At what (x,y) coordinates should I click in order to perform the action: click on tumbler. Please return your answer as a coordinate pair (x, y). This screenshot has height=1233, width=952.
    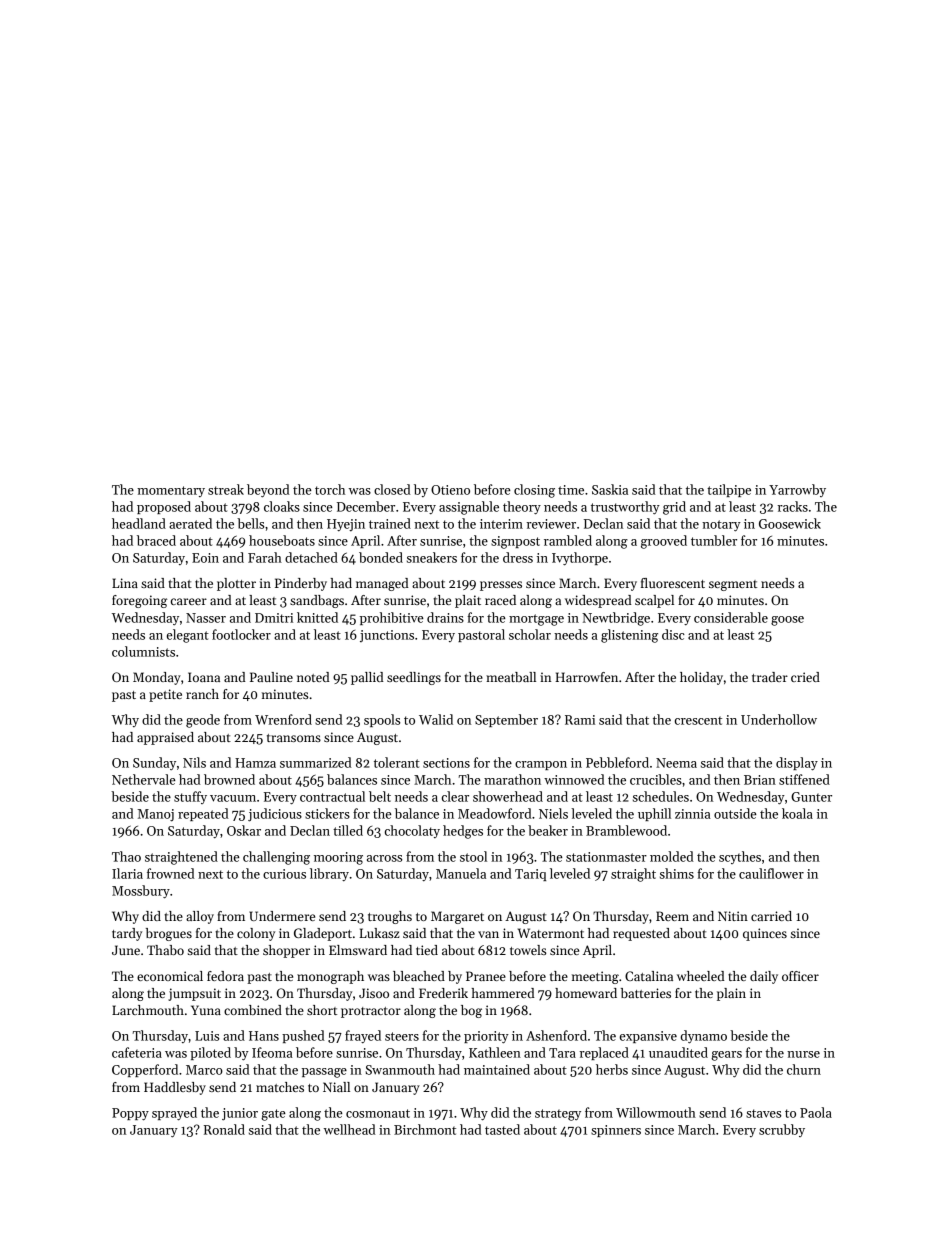
    Looking at the image, I should click on (714, 540).
